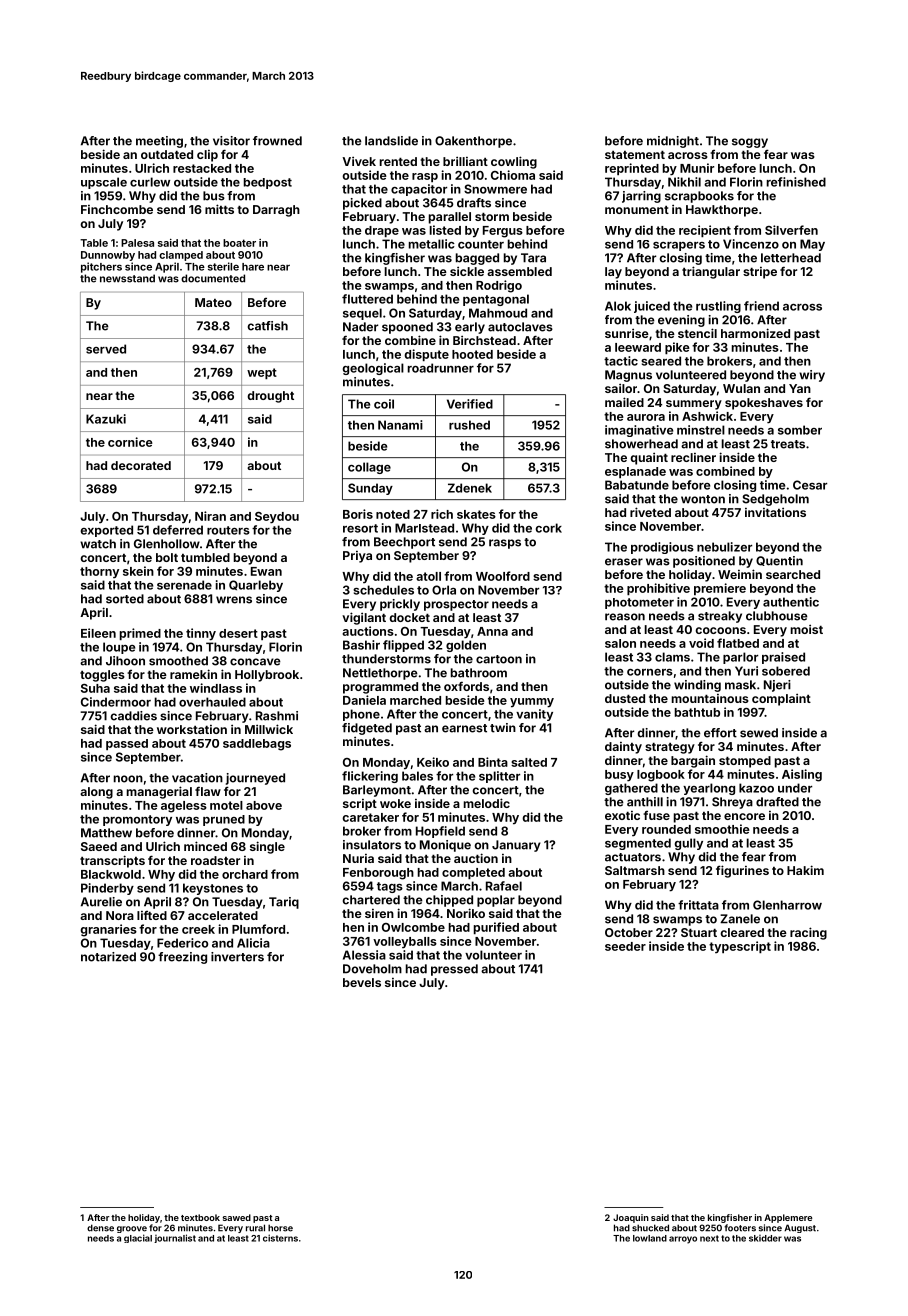 This screenshot has width=908, height=1316. I want to click on Kazuki, so click(106, 419).
